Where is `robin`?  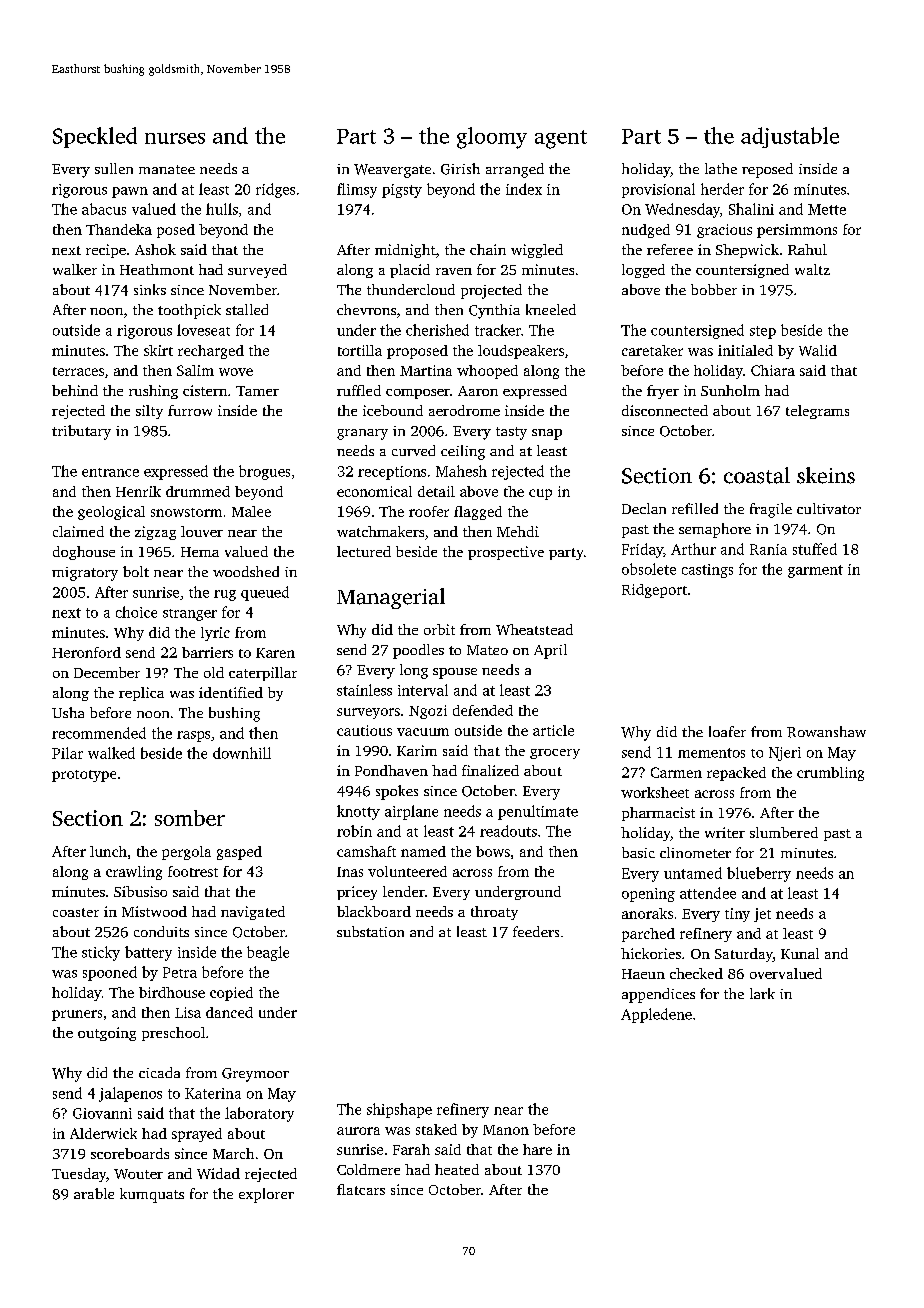 robin is located at coordinates (354, 831).
